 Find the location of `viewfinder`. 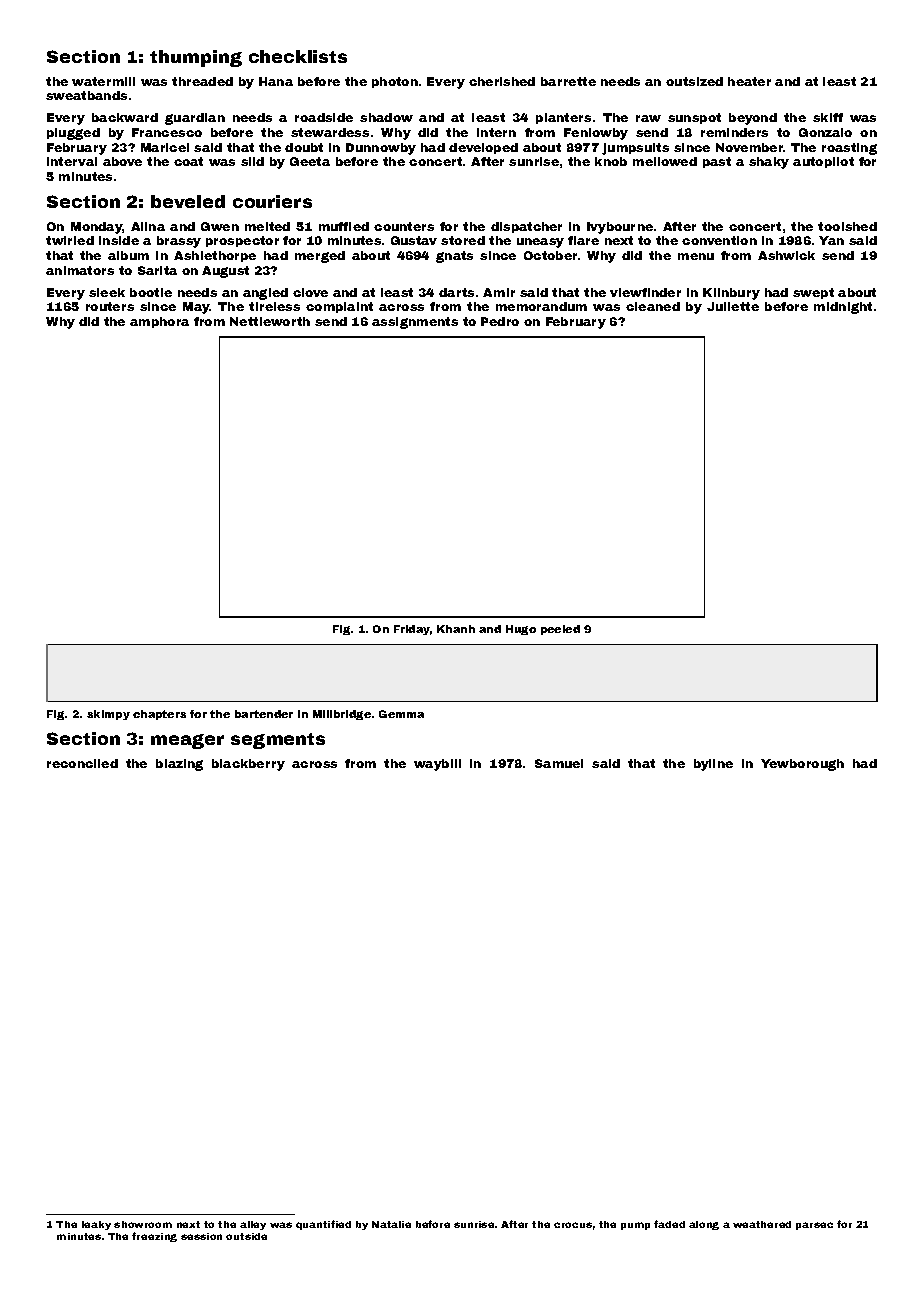

viewfinder is located at coordinates (645, 292).
